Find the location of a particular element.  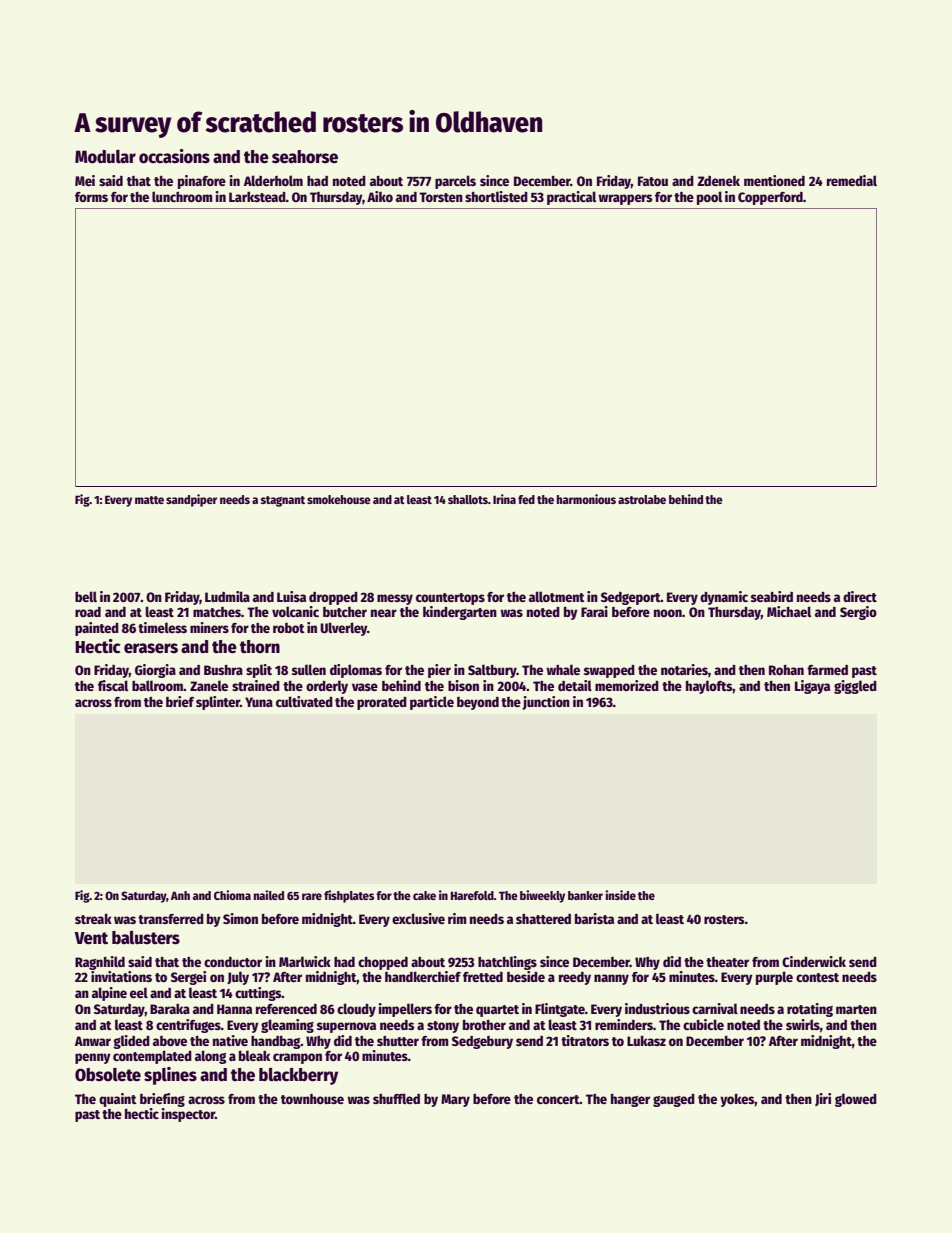

Chioma is located at coordinates (232, 895).
